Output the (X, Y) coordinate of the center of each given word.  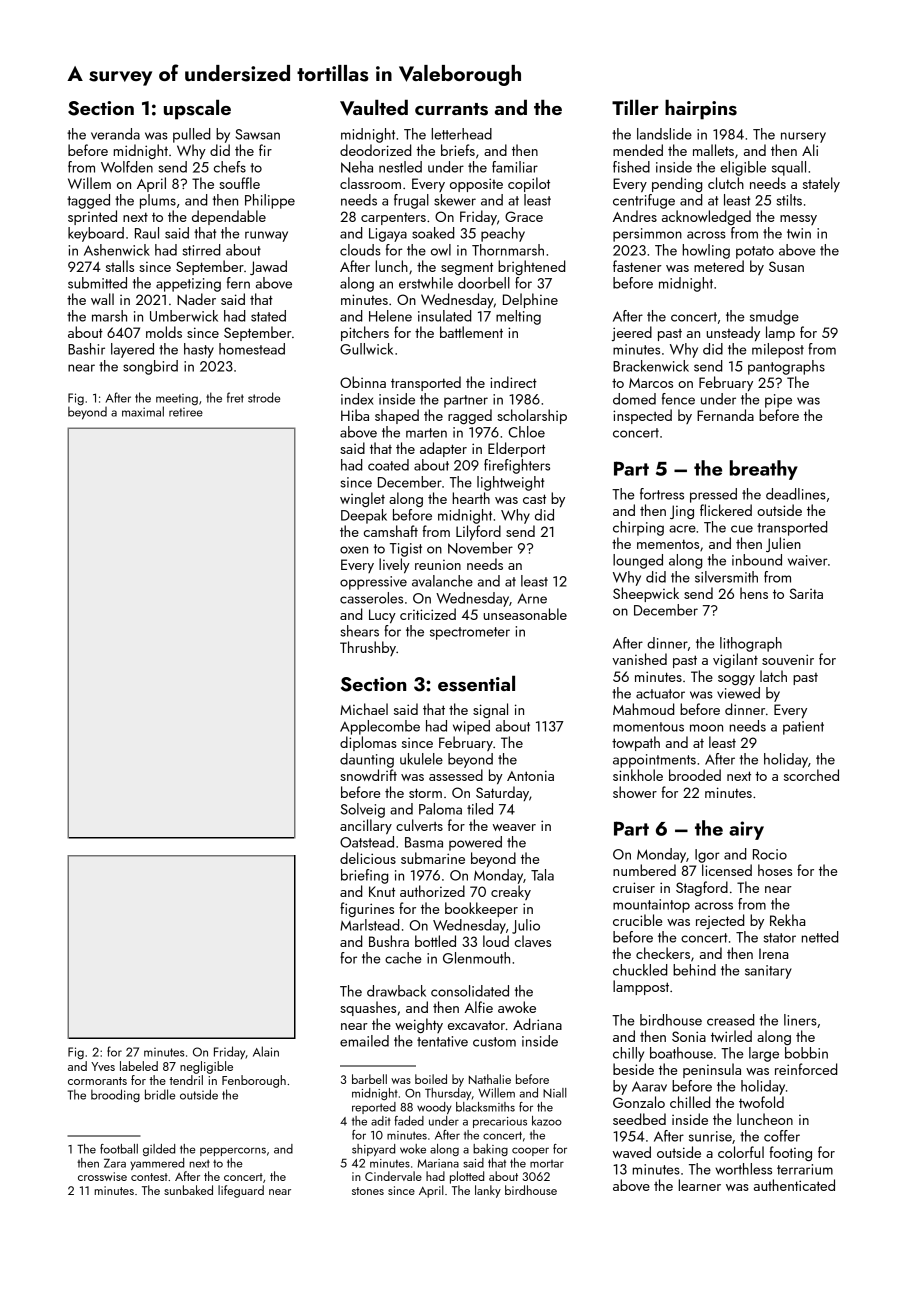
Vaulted (374, 107)
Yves (103, 1066)
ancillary (366, 826)
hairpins (701, 109)
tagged (88, 201)
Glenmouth (476, 958)
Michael (364, 709)
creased (730, 1020)
